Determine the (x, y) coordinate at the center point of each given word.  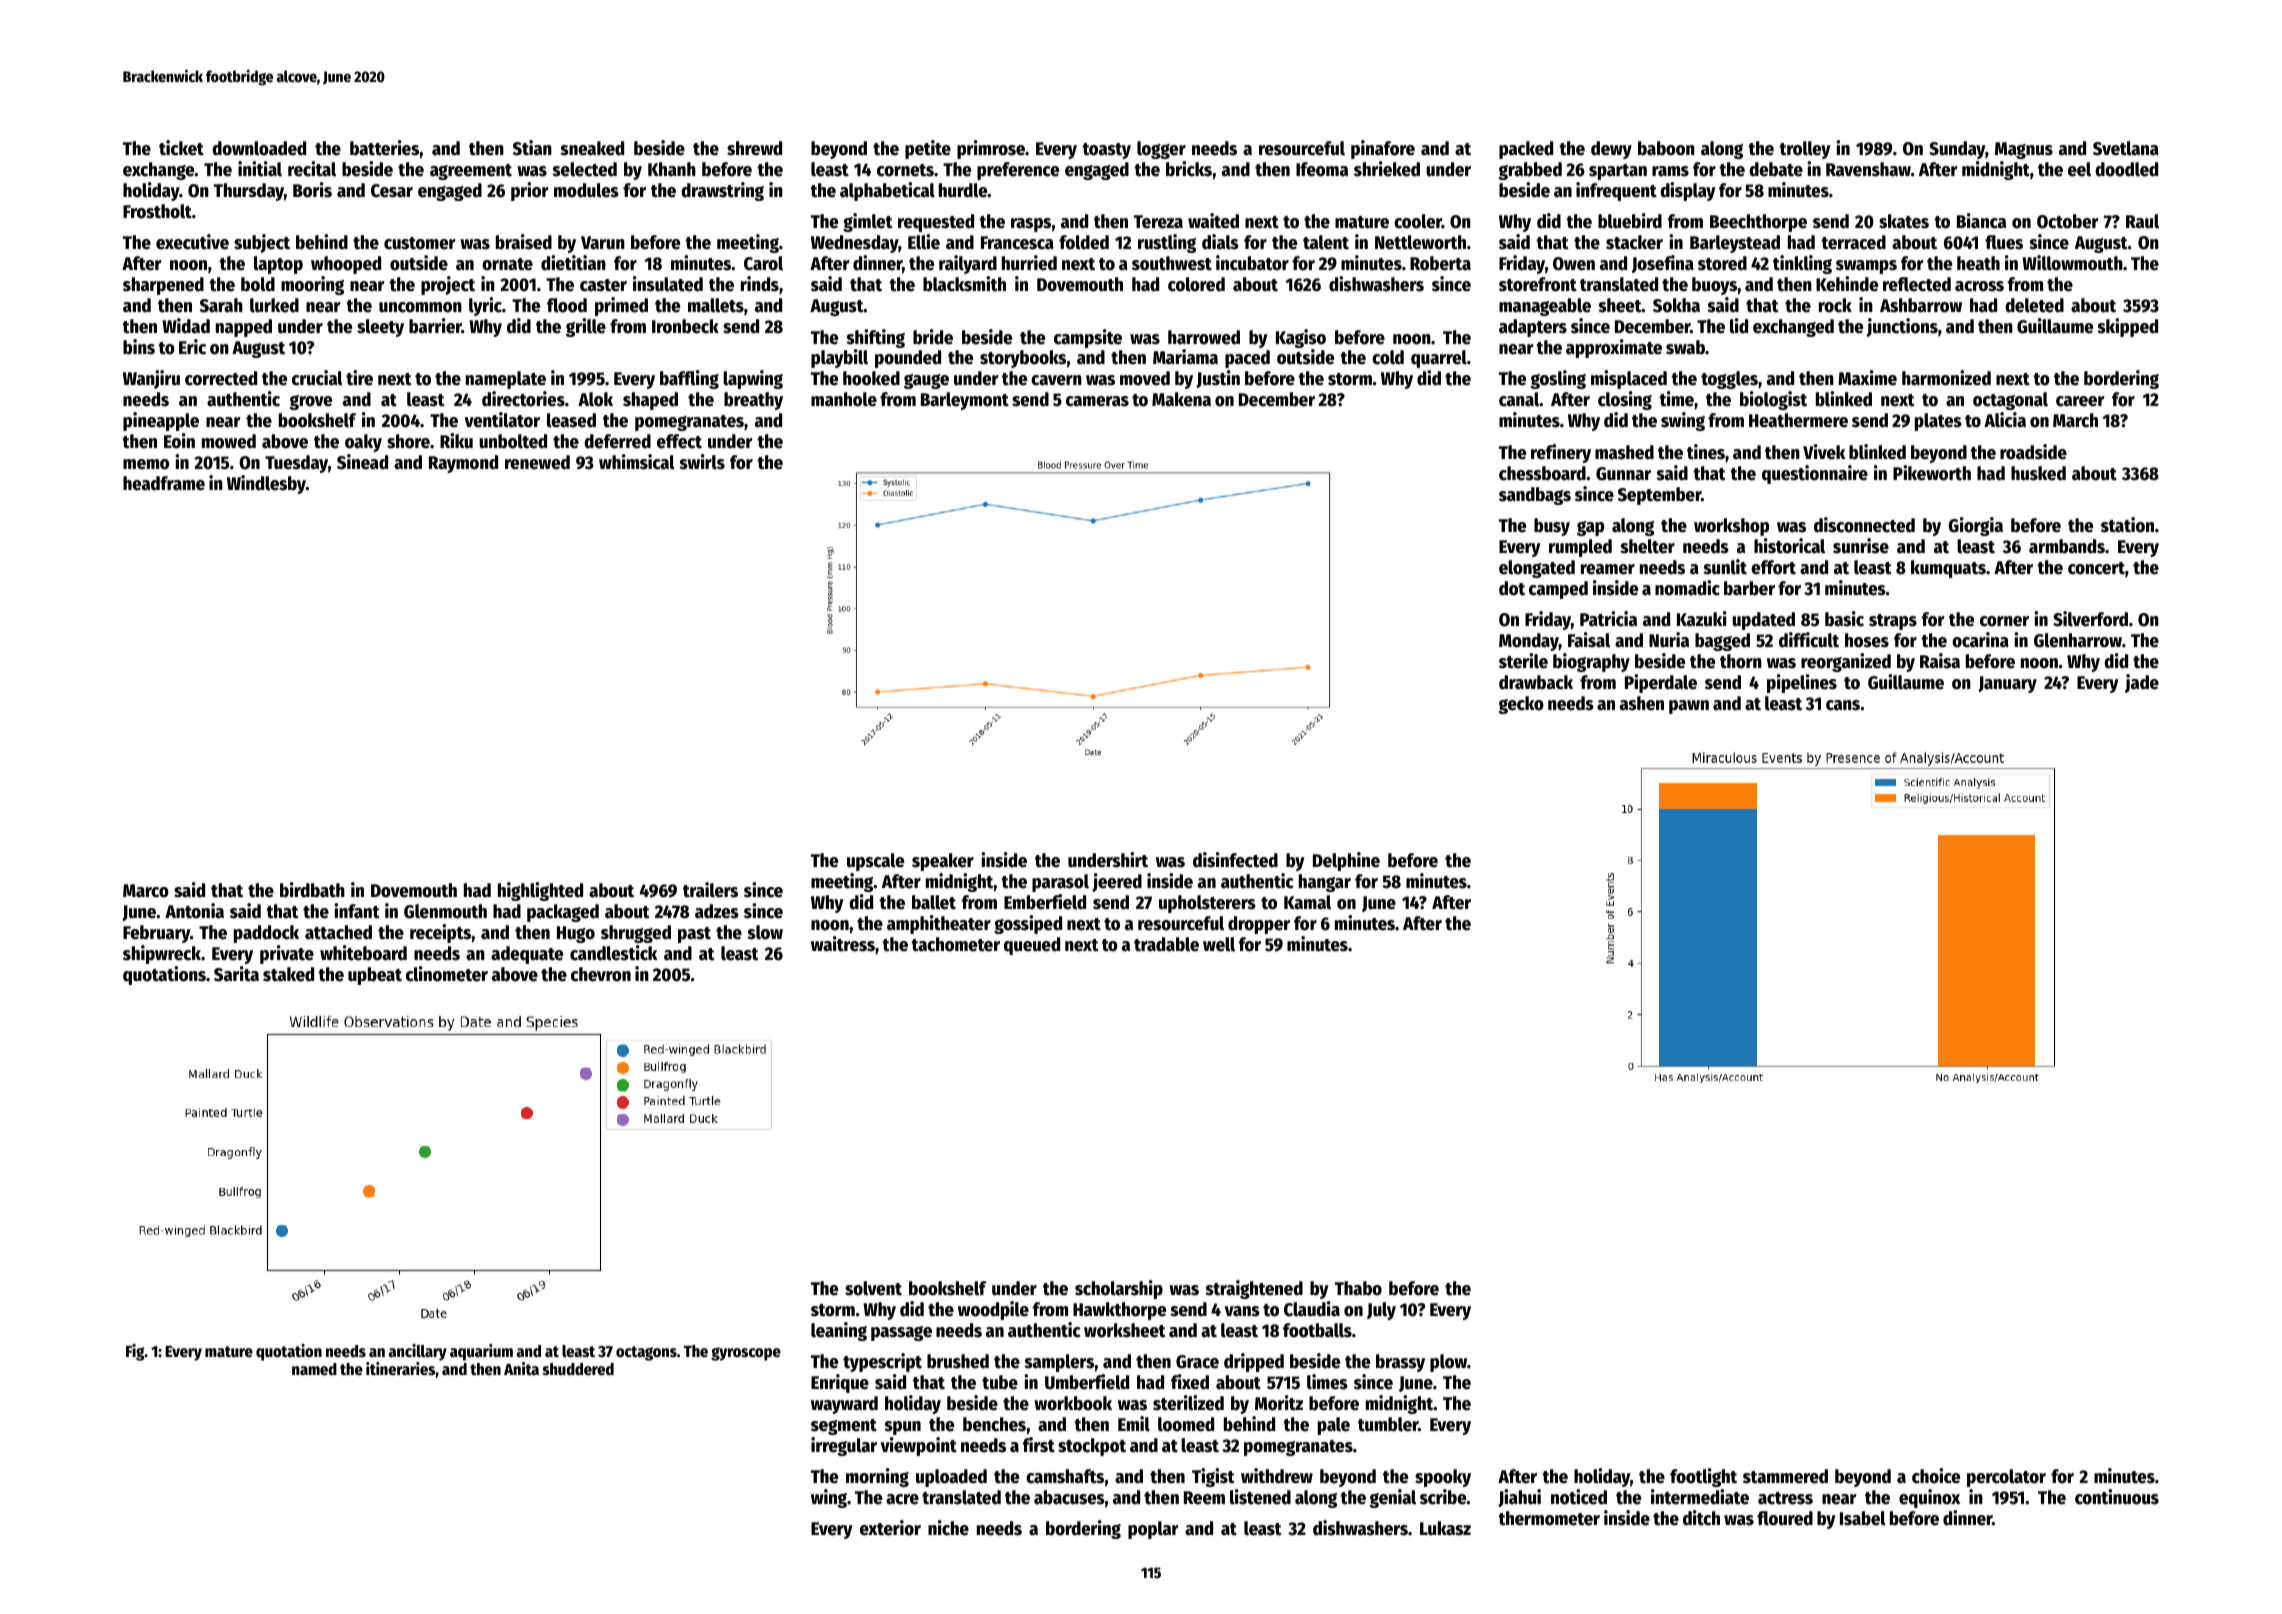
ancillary (418, 1352)
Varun (603, 243)
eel (2079, 169)
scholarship (1119, 1289)
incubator (1252, 263)
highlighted (540, 891)
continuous (2117, 1497)
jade (2142, 683)
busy (1552, 527)
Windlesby (266, 484)
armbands (2067, 546)
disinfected (1235, 860)
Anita (521, 1368)
